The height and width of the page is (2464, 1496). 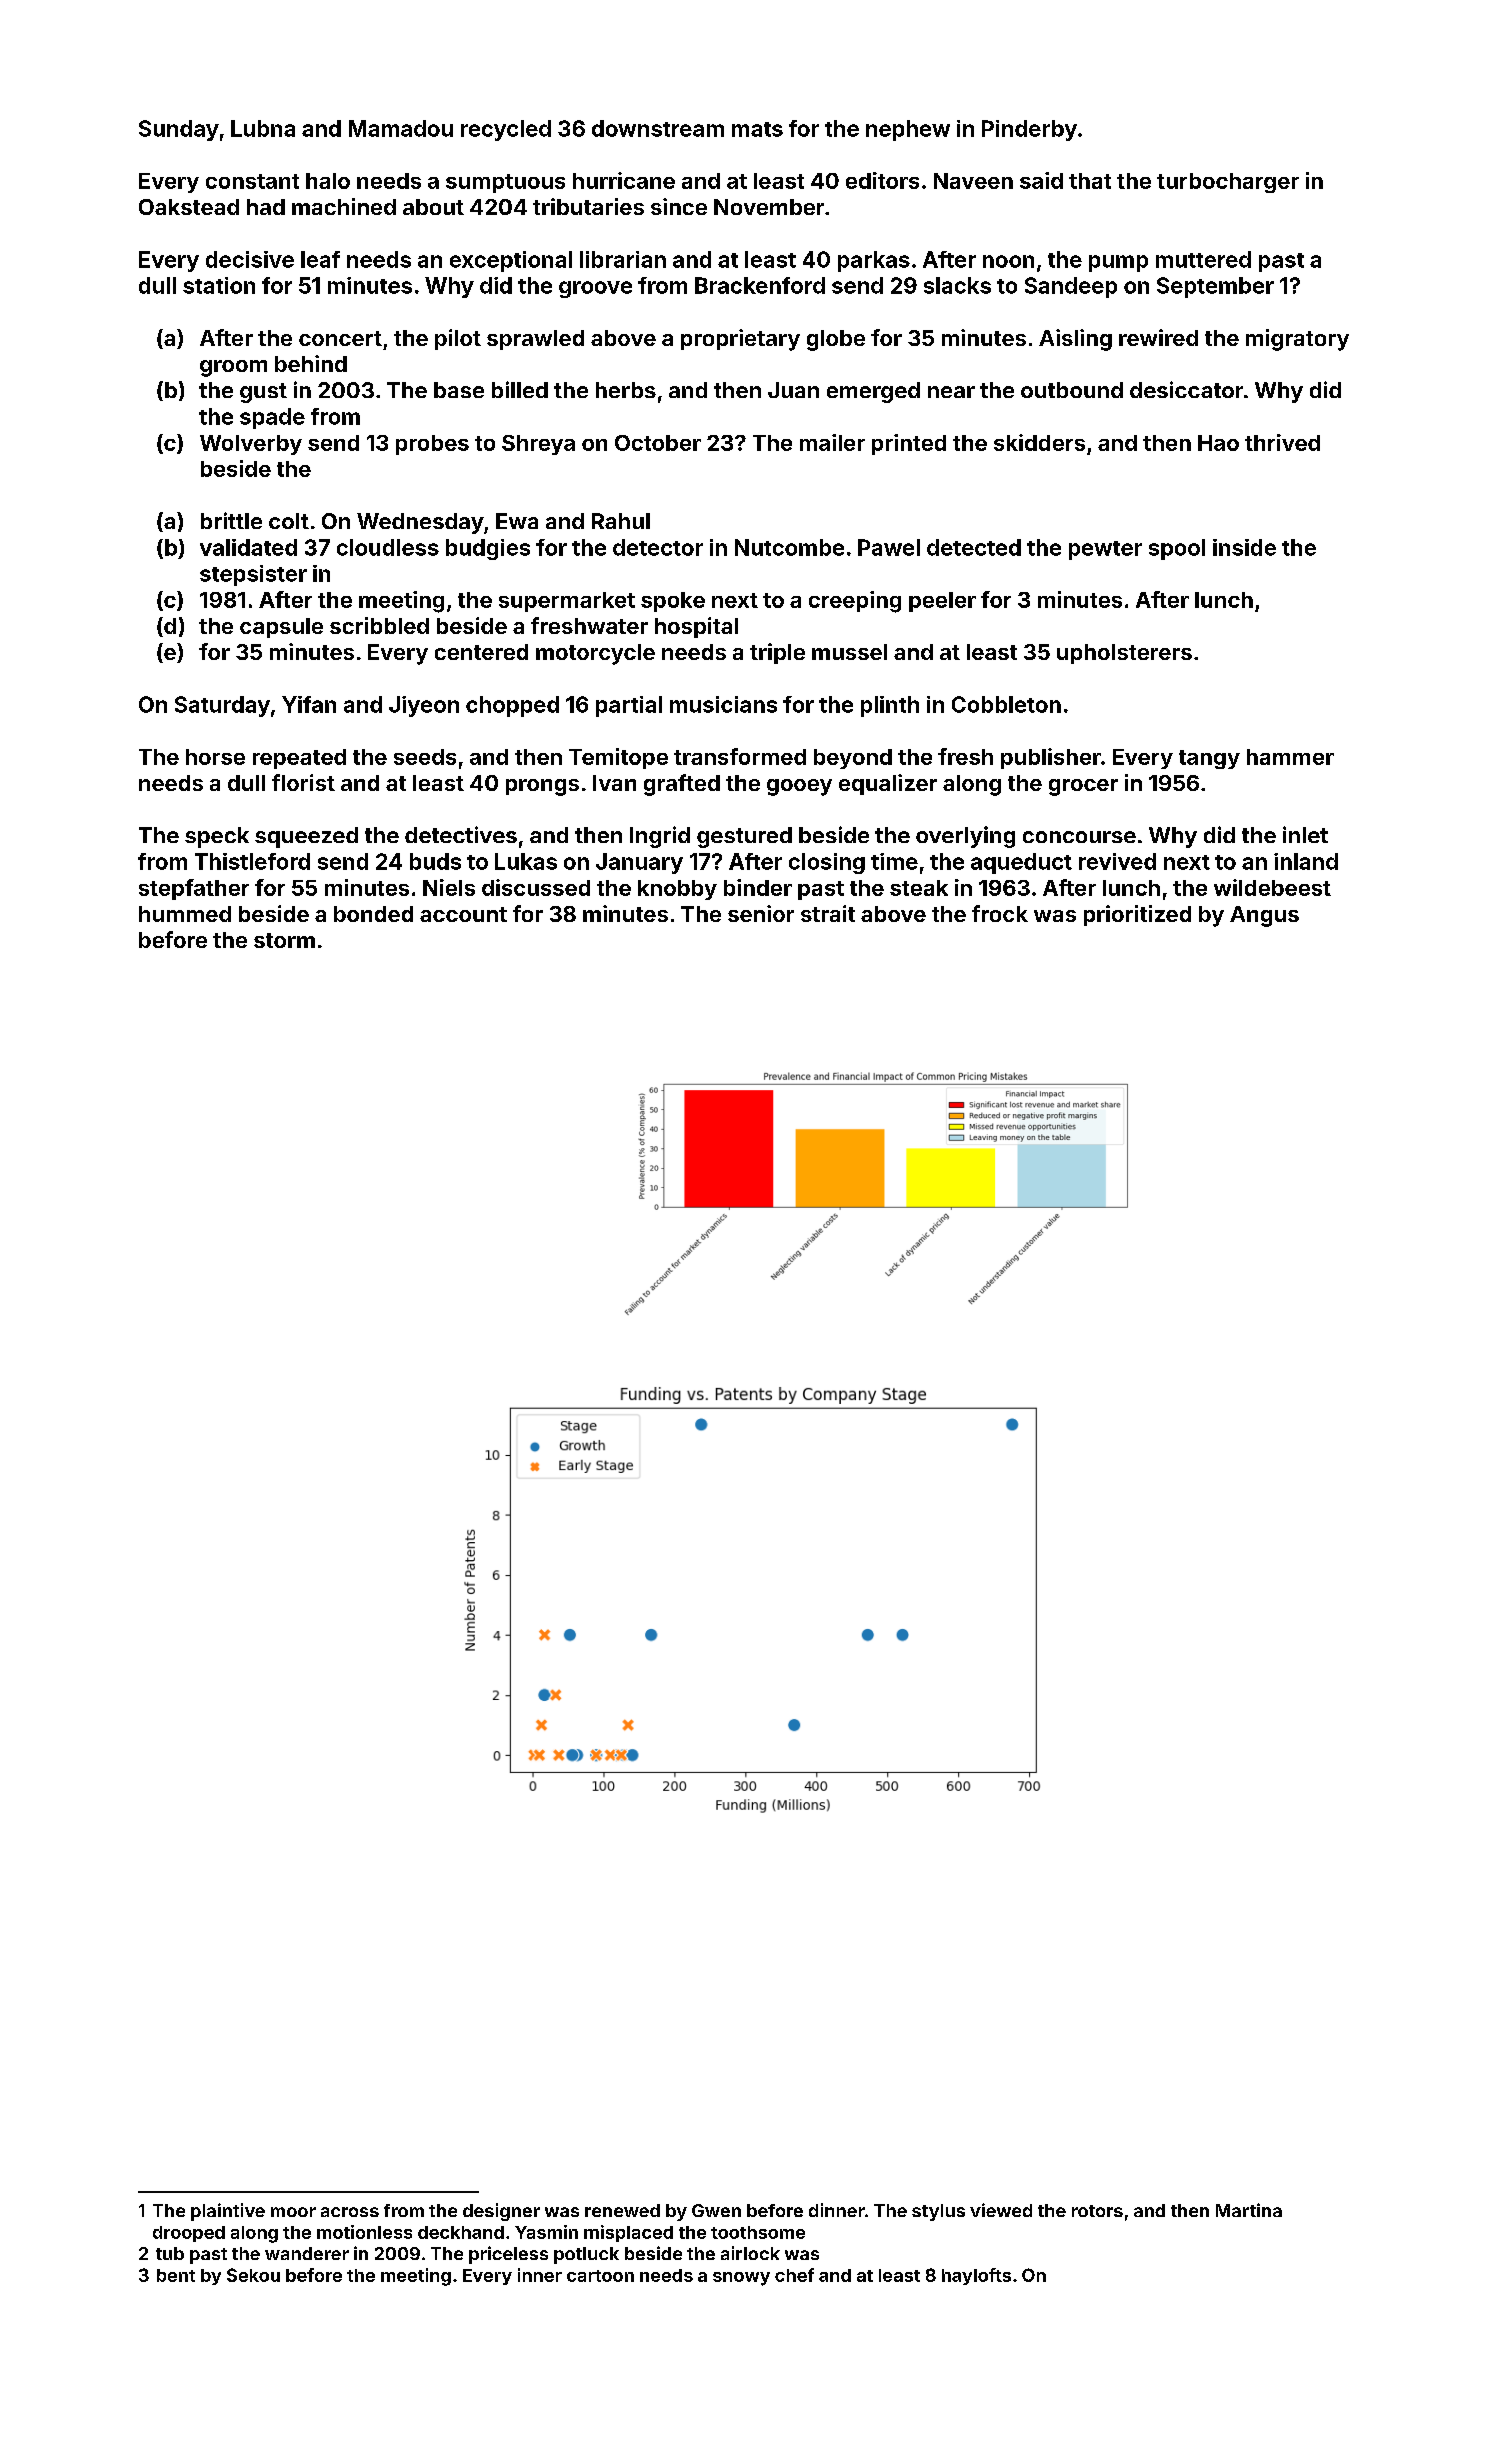 I want to click on Lubna, so click(x=263, y=128).
